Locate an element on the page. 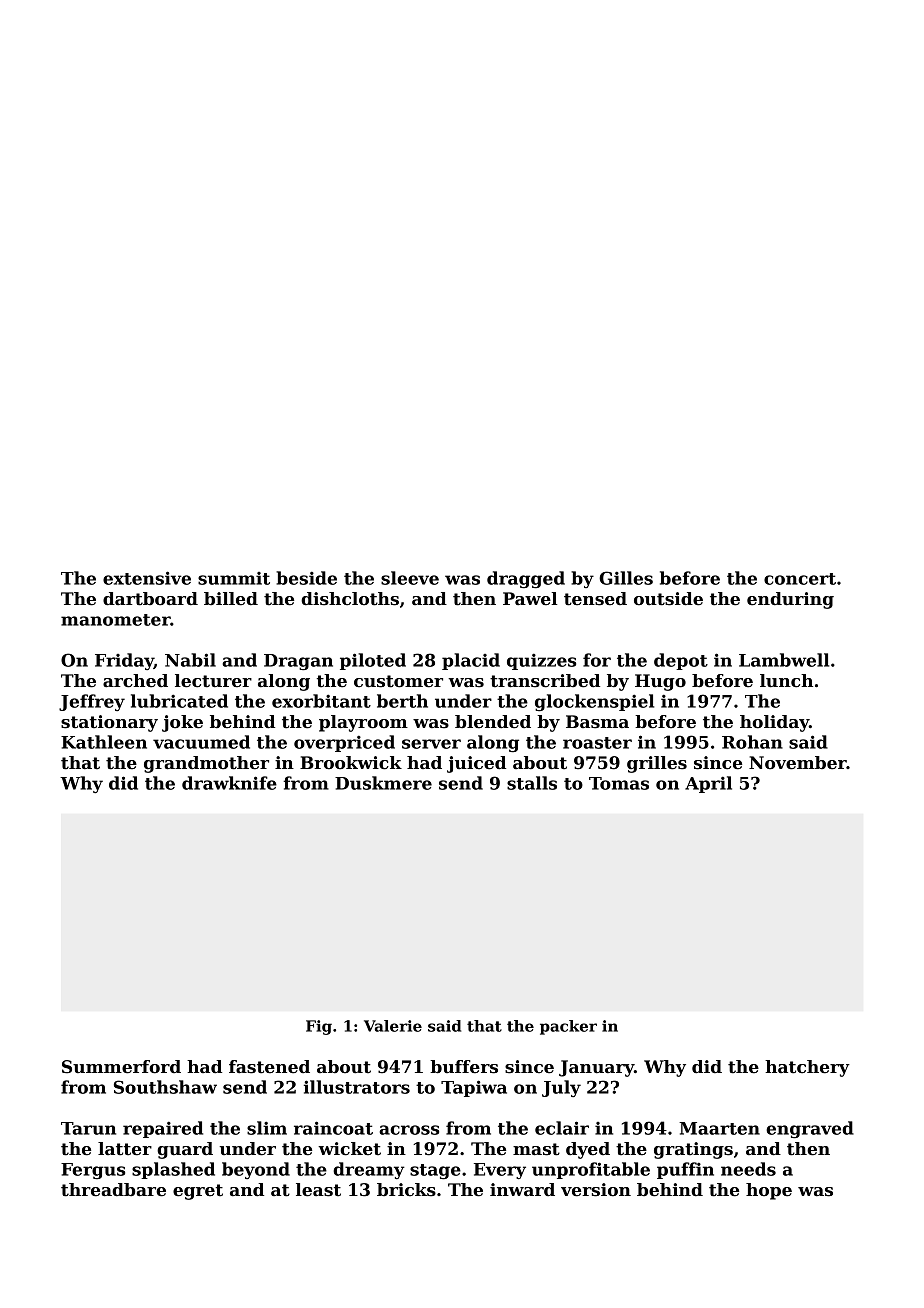 The height and width of the page is (1308, 924). Valerie is located at coordinates (393, 1026).
